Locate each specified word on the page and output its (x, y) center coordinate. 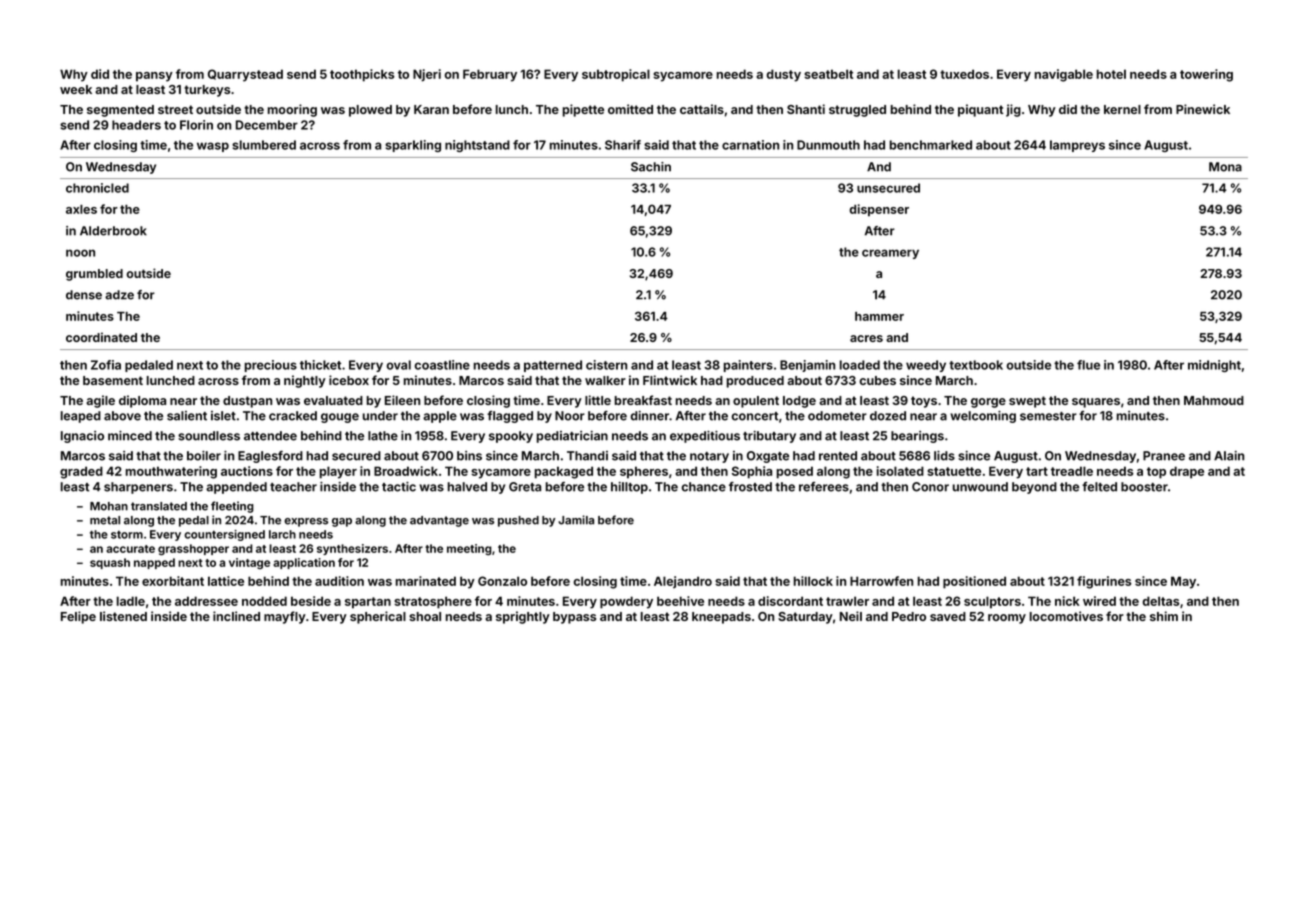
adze (119, 295)
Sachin (651, 167)
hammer (879, 316)
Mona (1225, 167)
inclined (236, 616)
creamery (890, 254)
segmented (120, 111)
